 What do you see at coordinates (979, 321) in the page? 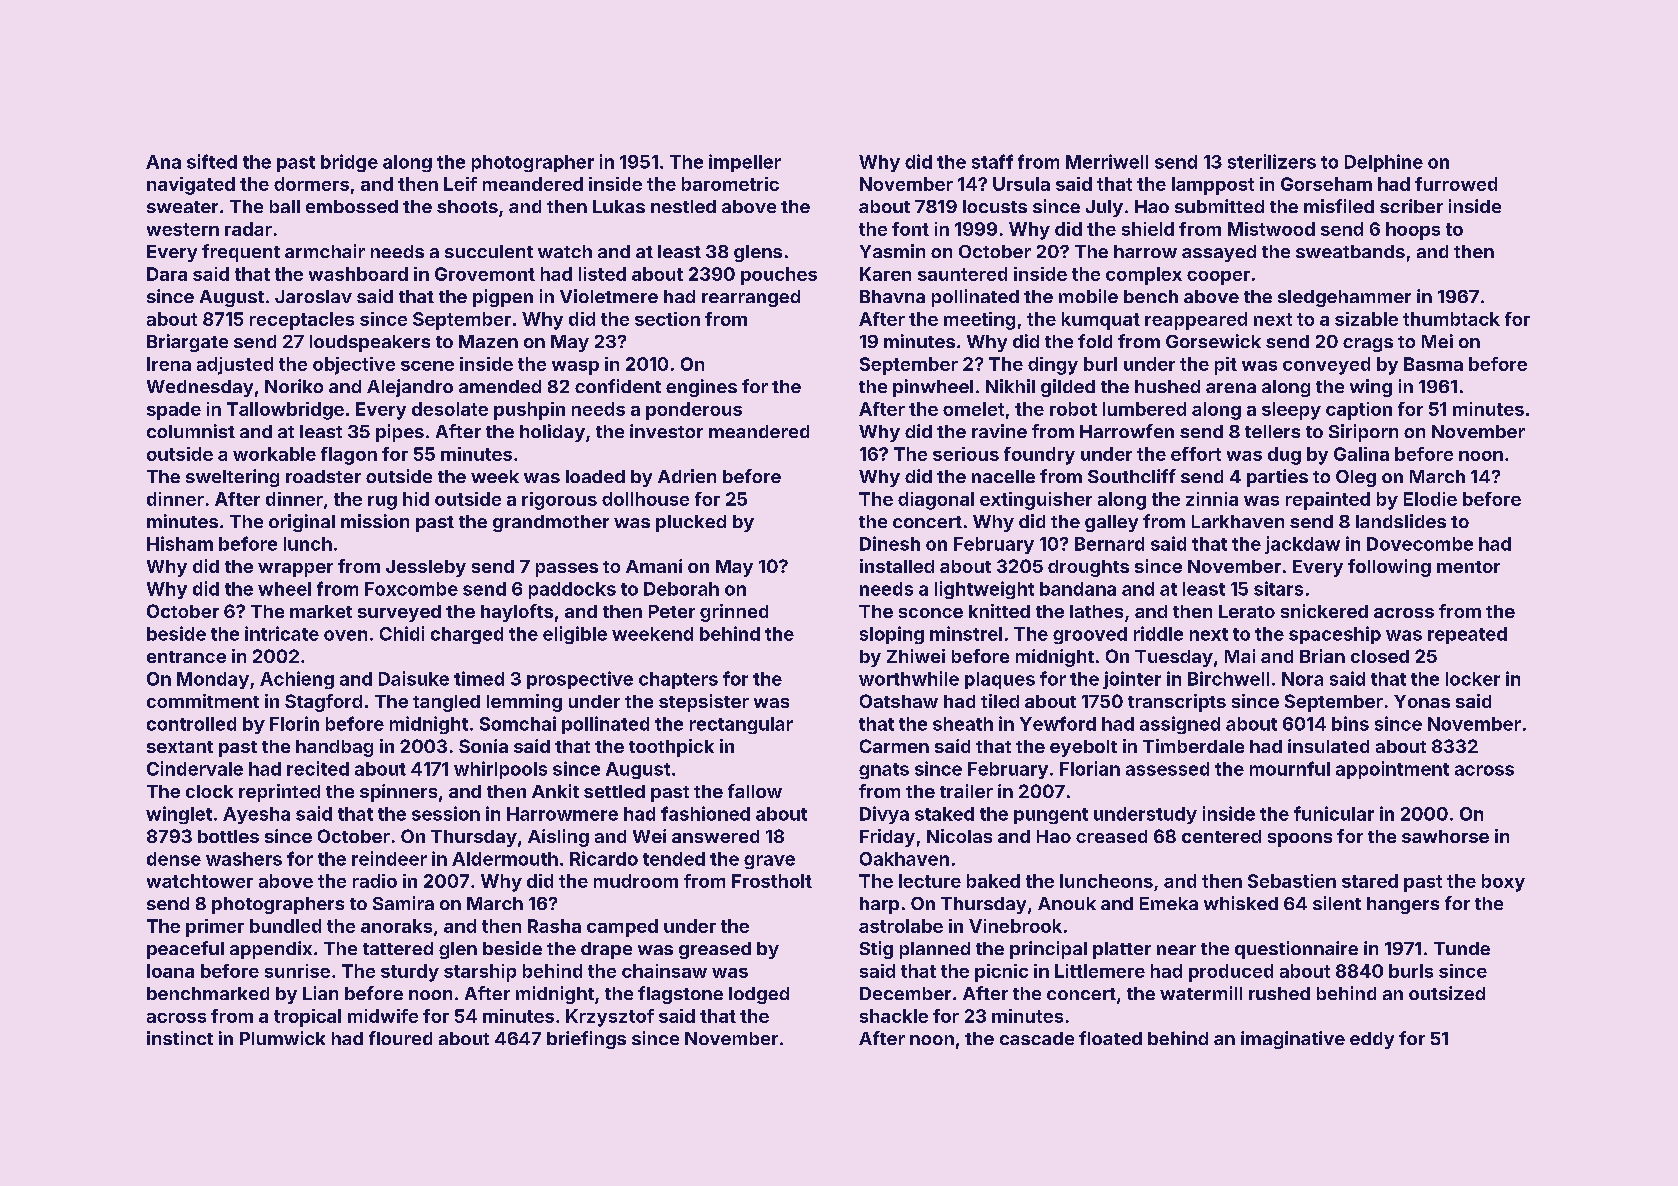
I see `meeting` at bounding box center [979, 321].
